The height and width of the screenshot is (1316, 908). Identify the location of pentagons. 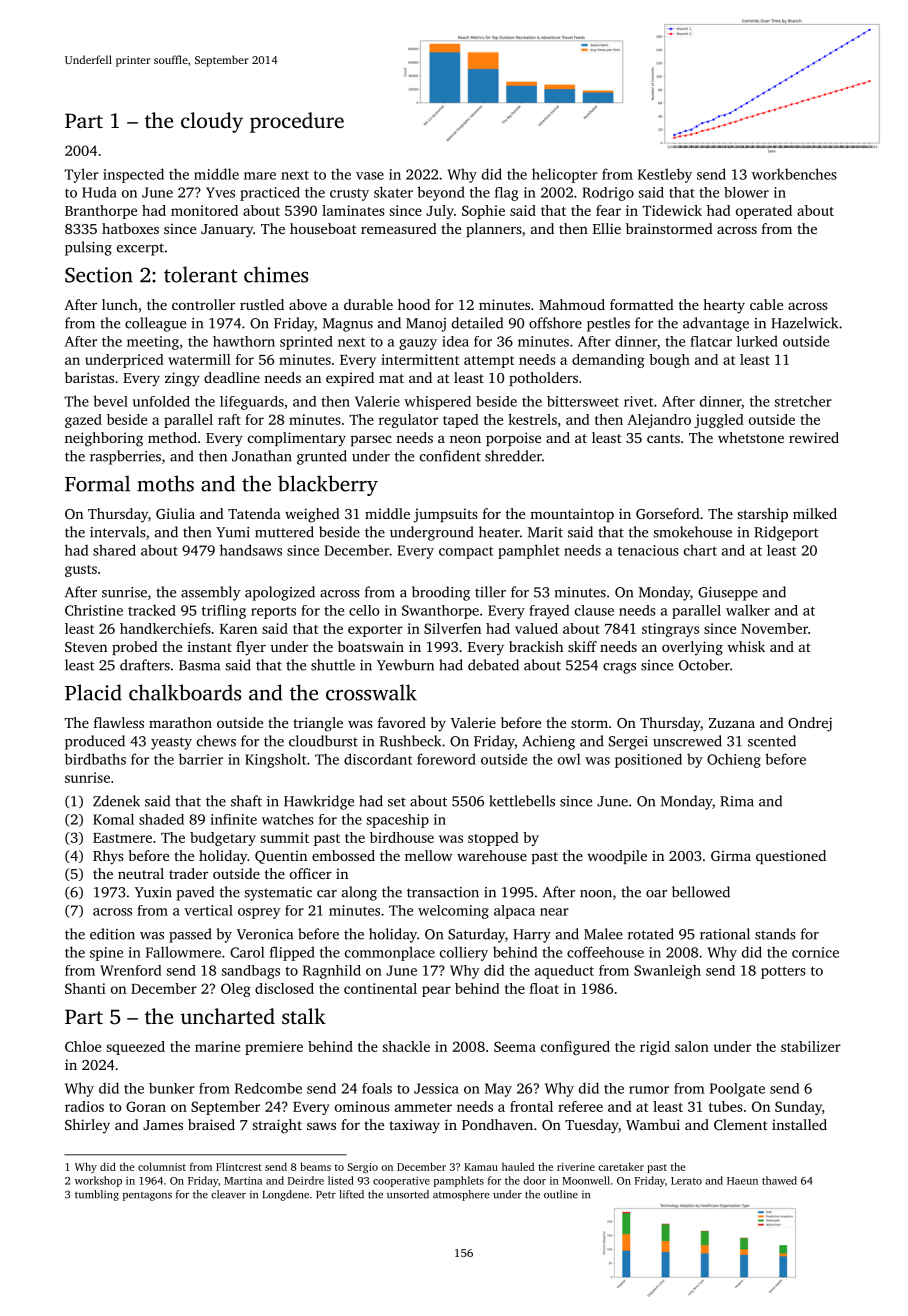
(147, 1196).
